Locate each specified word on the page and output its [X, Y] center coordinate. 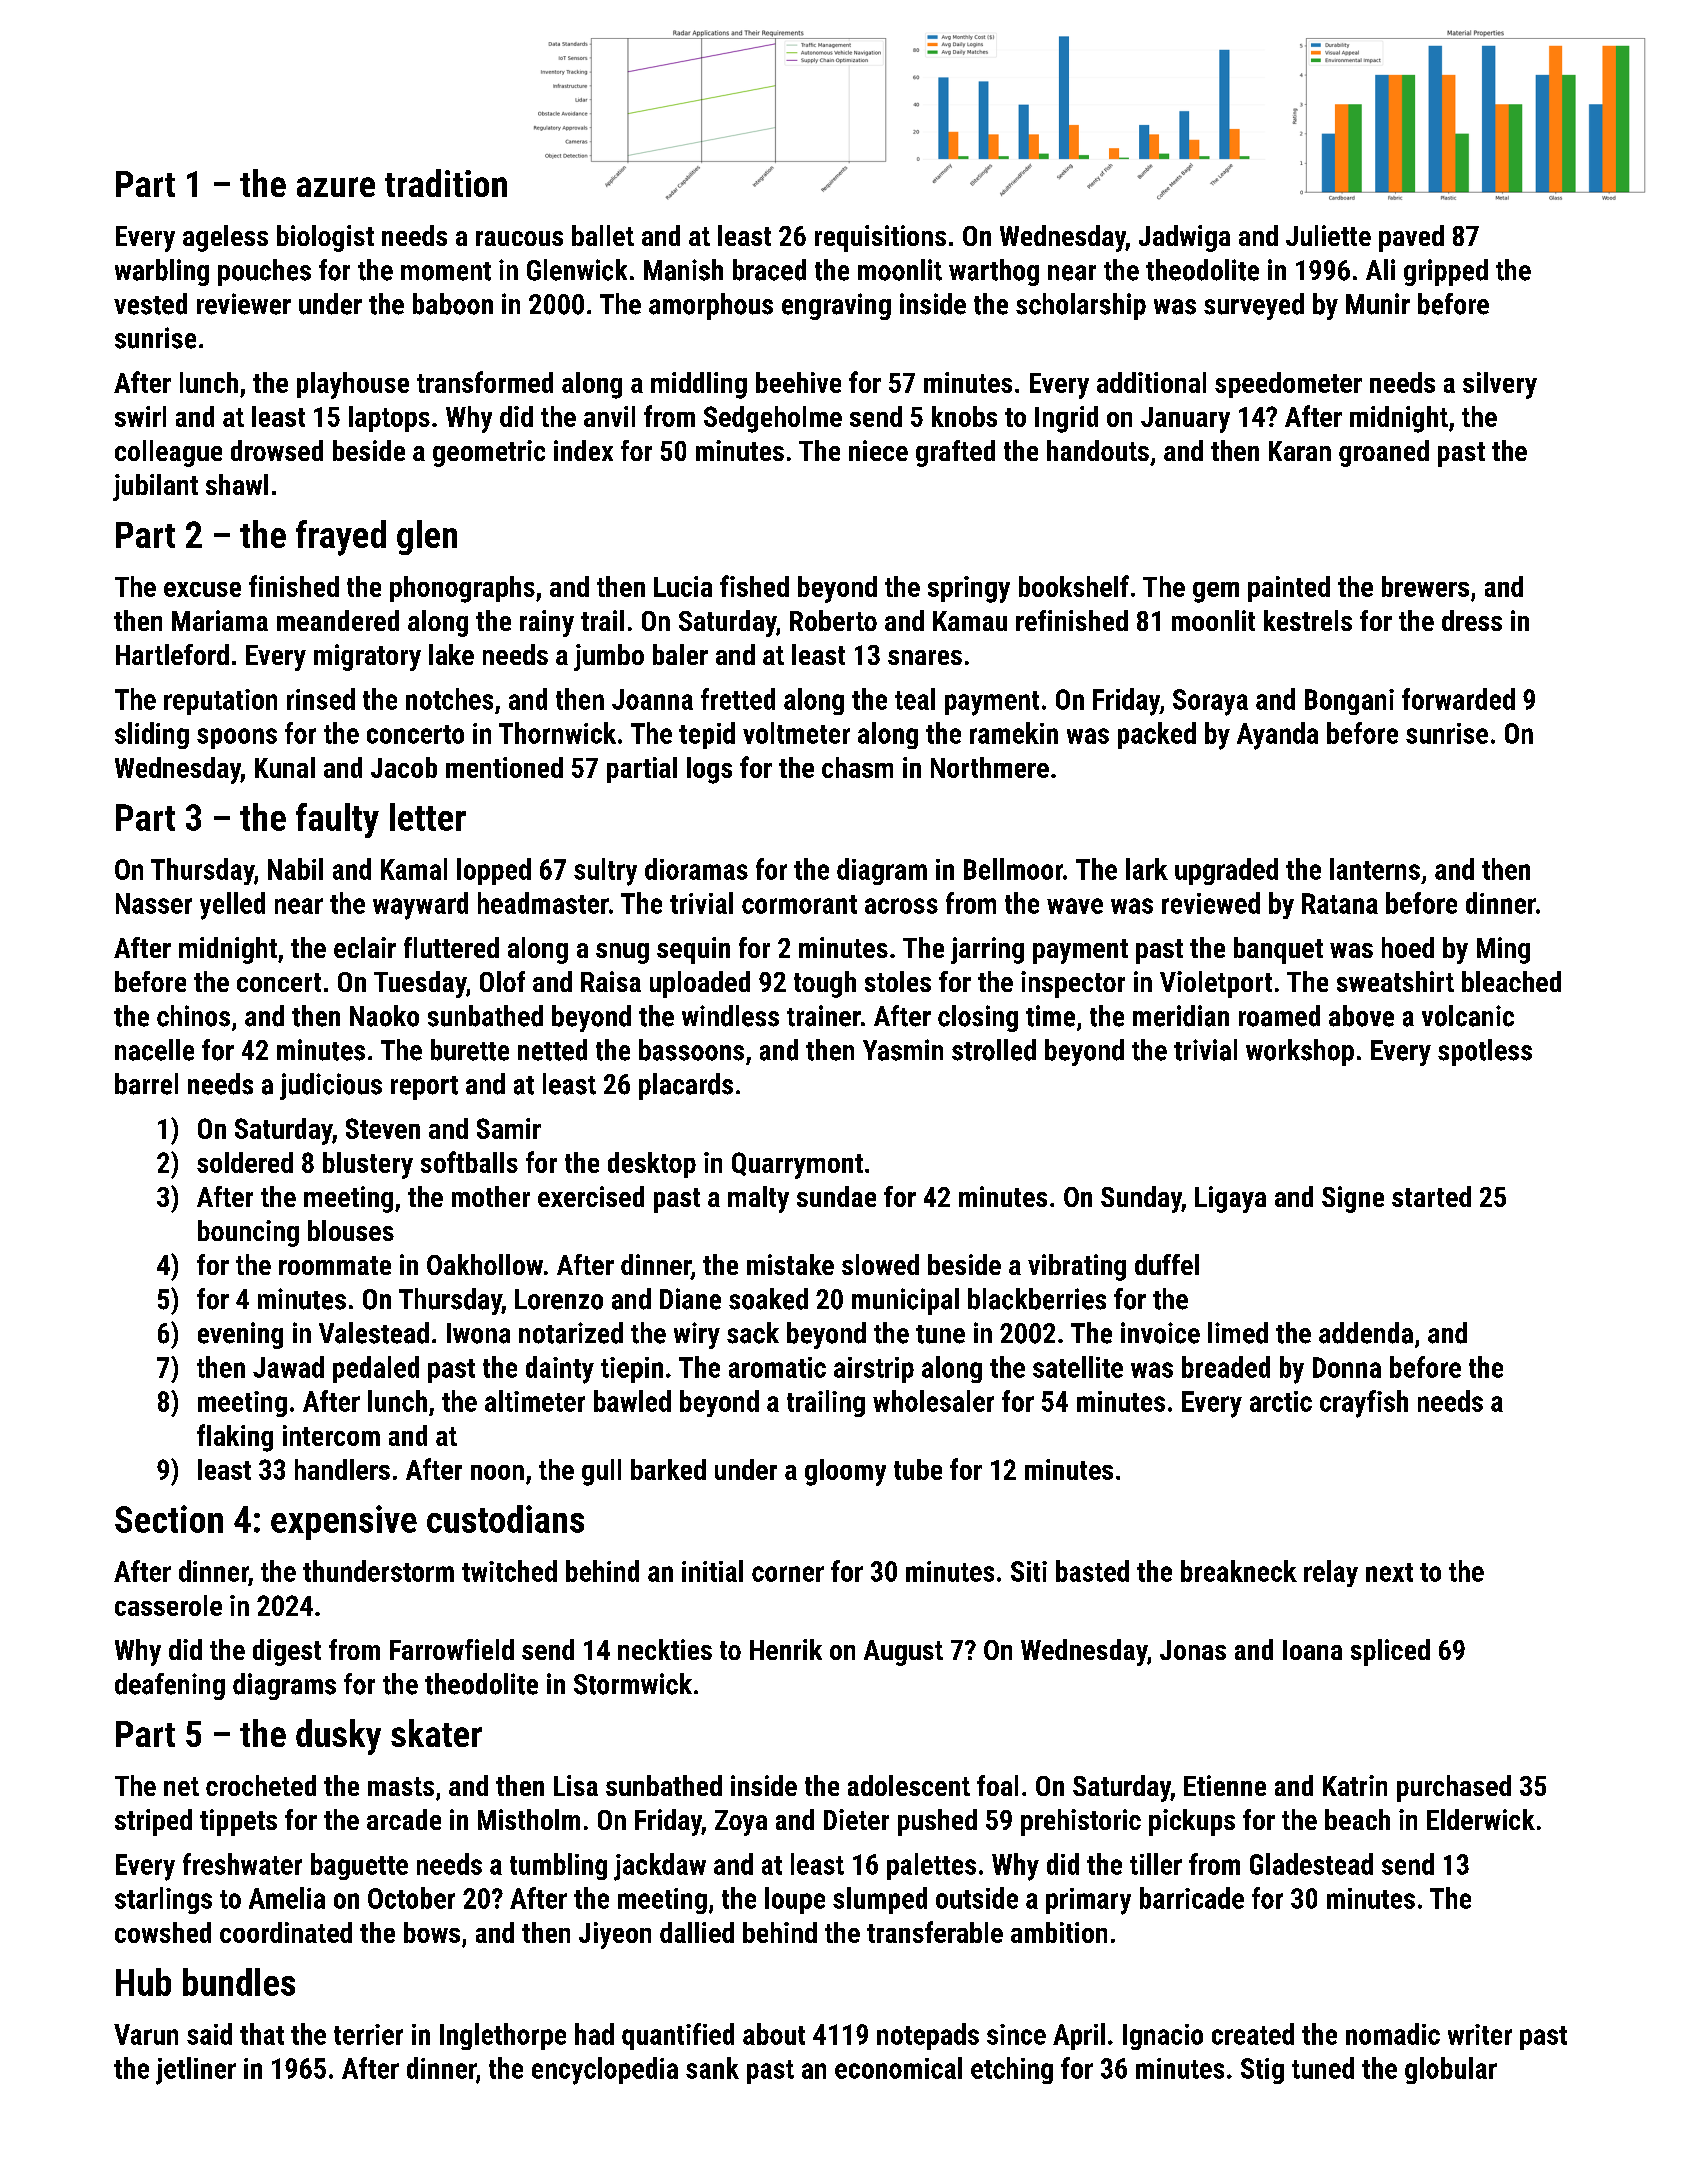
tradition [446, 183]
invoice [1160, 1333]
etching [1012, 2070]
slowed [880, 1264]
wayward [420, 906]
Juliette [1328, 235]
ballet [603, 235]
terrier [368, 2034]
